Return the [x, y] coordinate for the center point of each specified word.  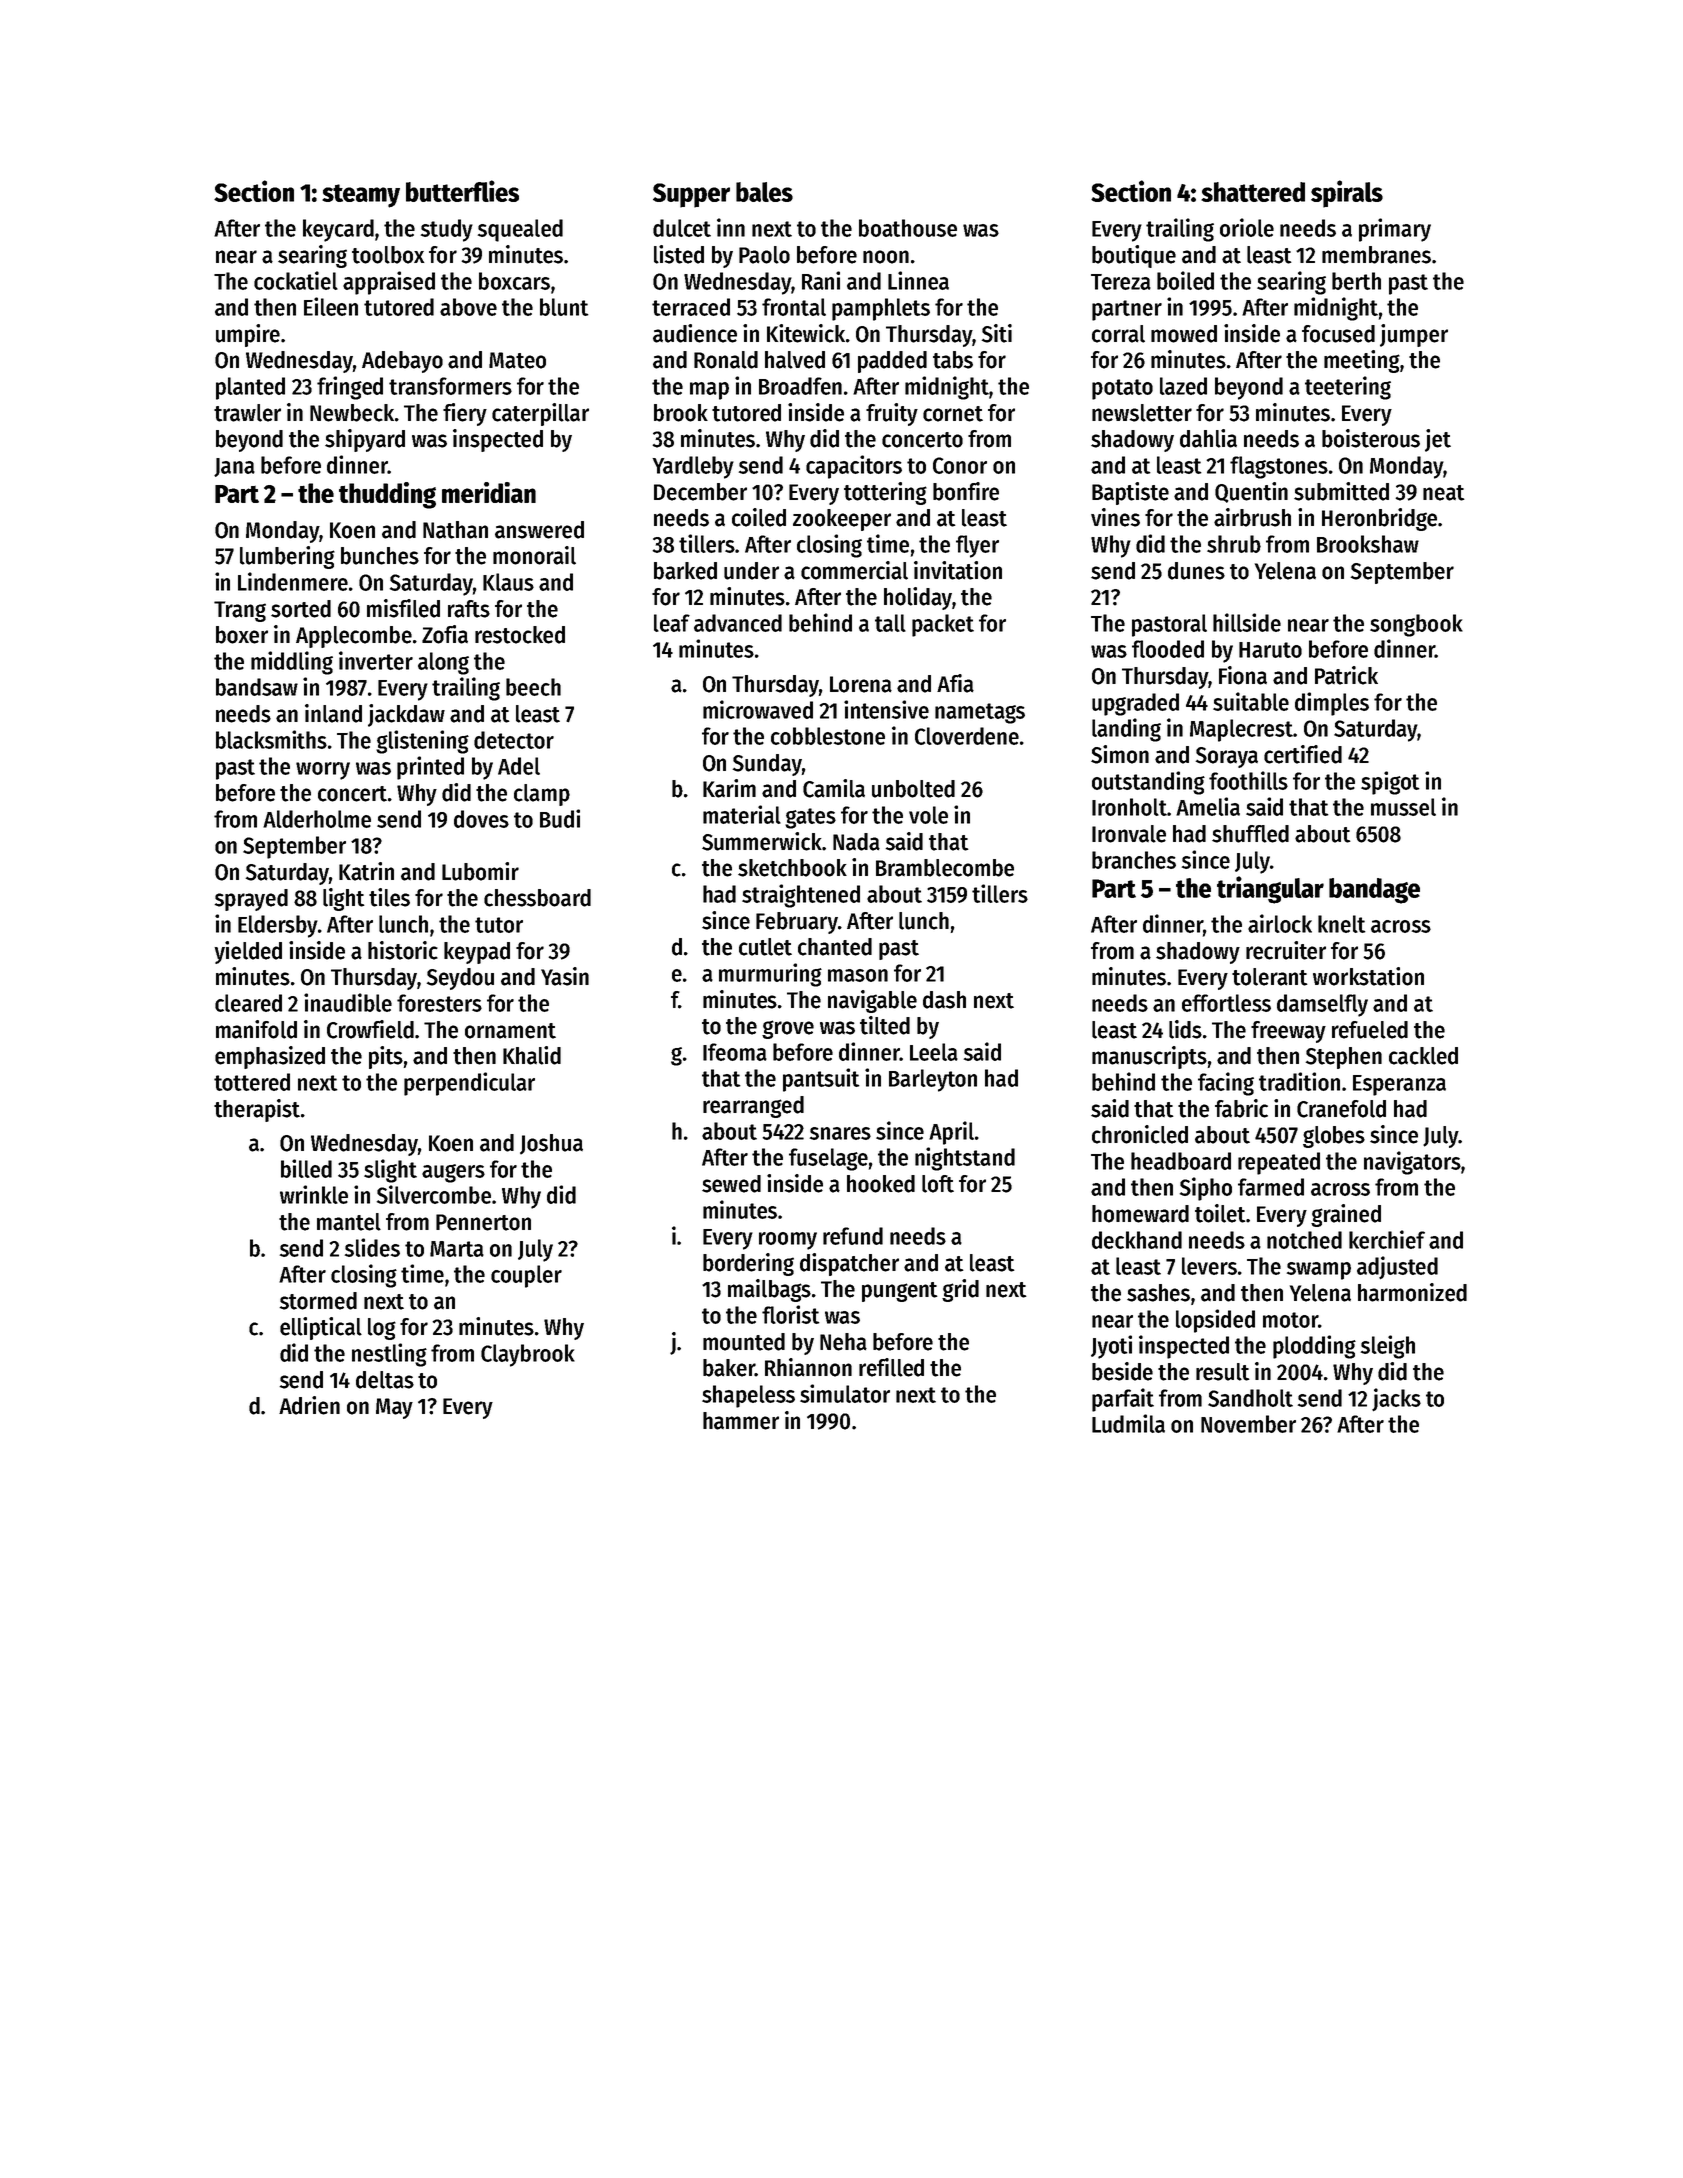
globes [1334, 1137]
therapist [257, 1110]
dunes [1196, 571]
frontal [794, 307]
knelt [1342, 924]
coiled [759, 517]
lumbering [287, 557]
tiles [389, 897]
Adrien [309, 1405]
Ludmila [1128, 1423]
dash [944, 1000]
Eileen [331, 306]
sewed [731, 1184]
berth [1356, 281]
